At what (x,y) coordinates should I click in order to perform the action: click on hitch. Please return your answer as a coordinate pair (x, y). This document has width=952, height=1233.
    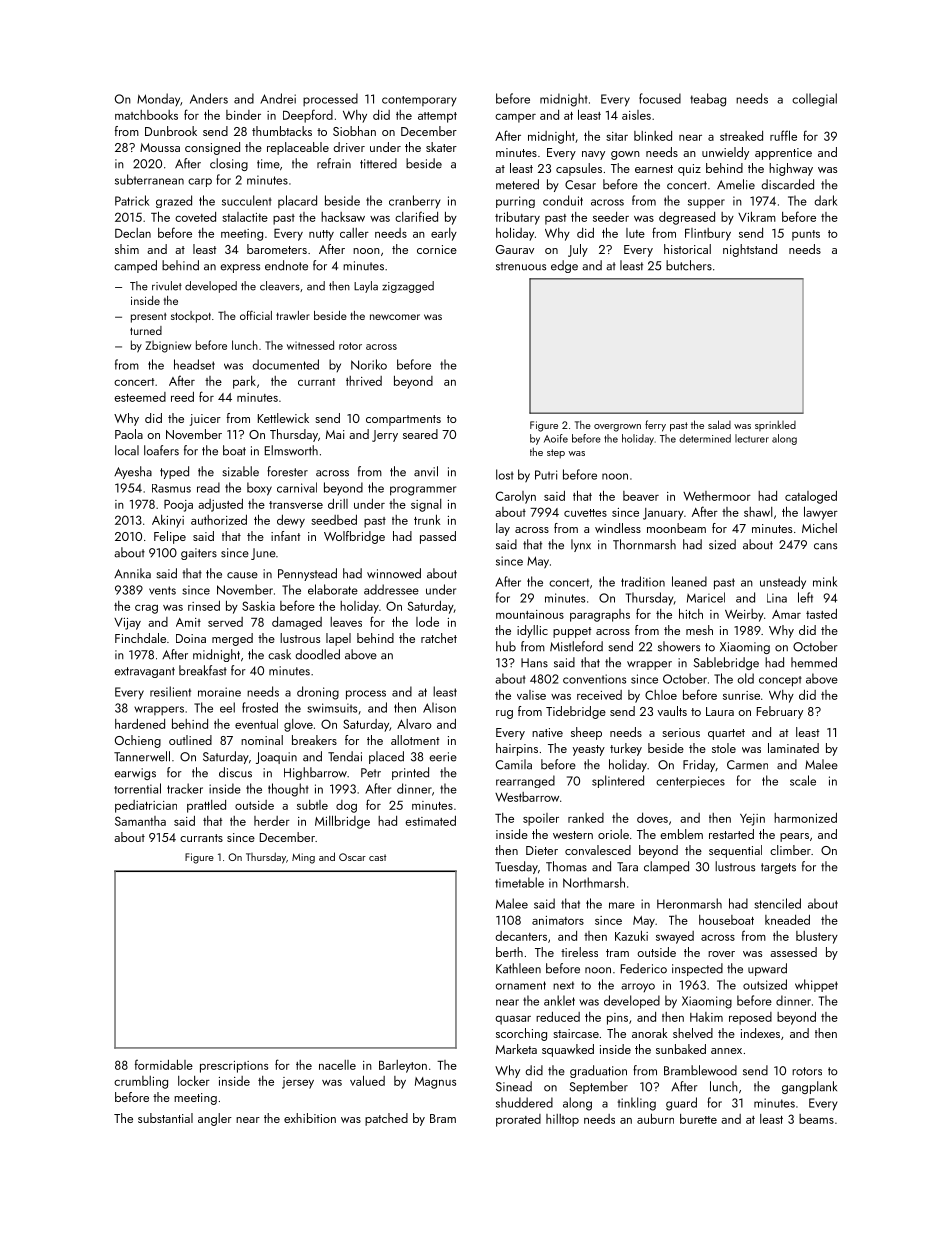
    Looking at the image, I should click on (691, 613).
